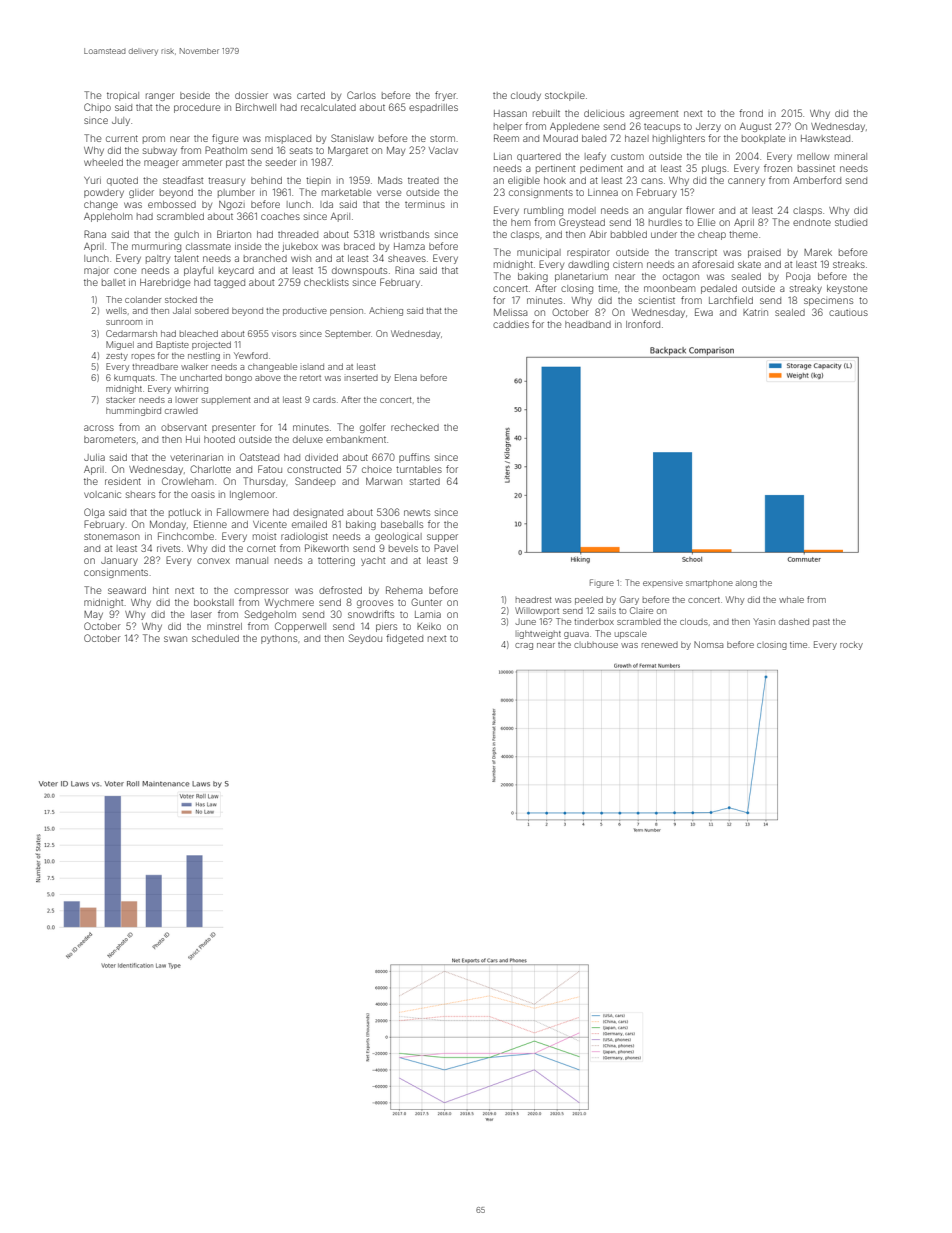 The height and width of the screenshot is (1233, 952). Describe the element at coordinates (588, 324) in the screenshot. I see `headband` at that location.
